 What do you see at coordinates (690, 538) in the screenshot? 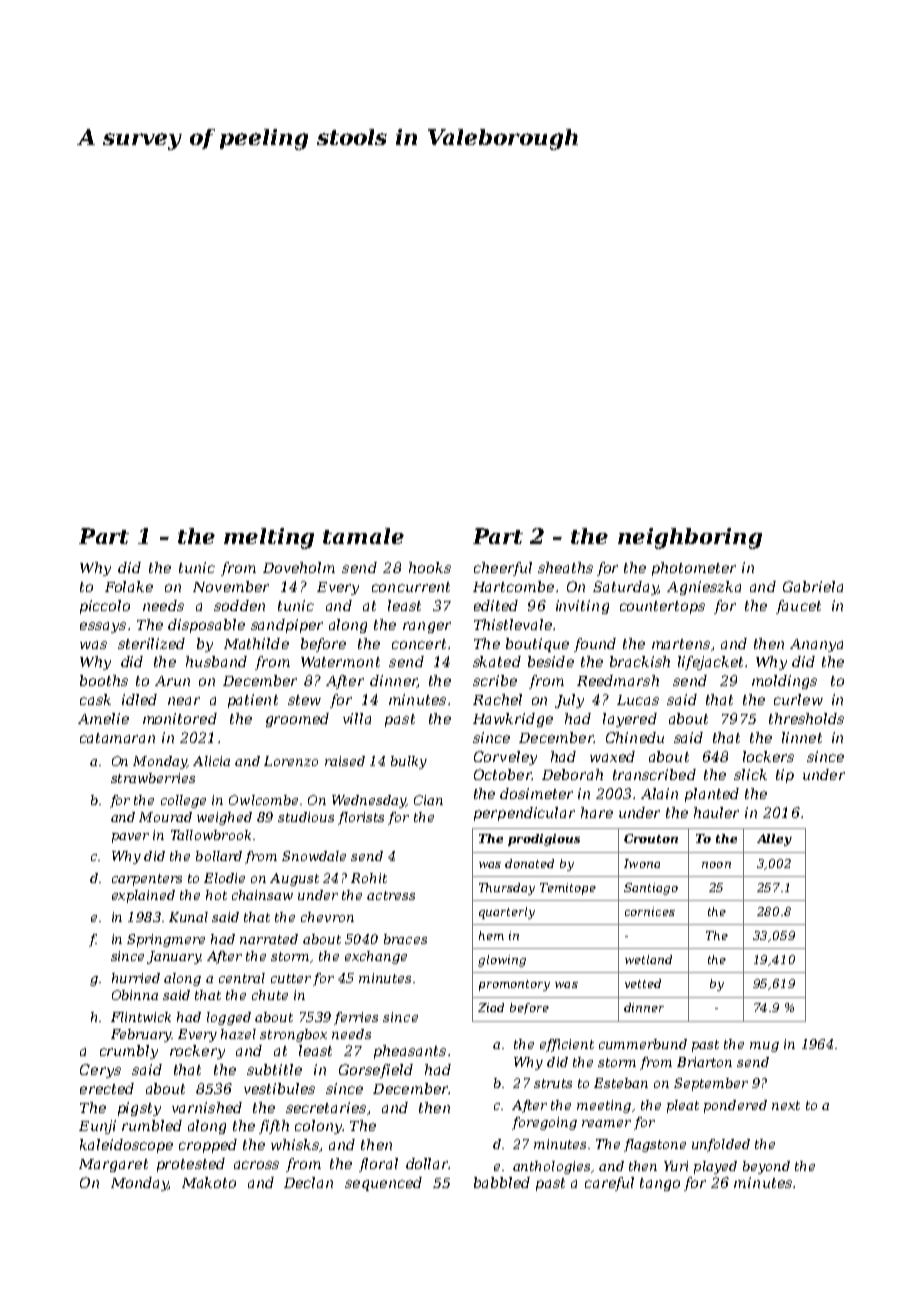
I see `neighboring` at bounding box center [690, 538].
